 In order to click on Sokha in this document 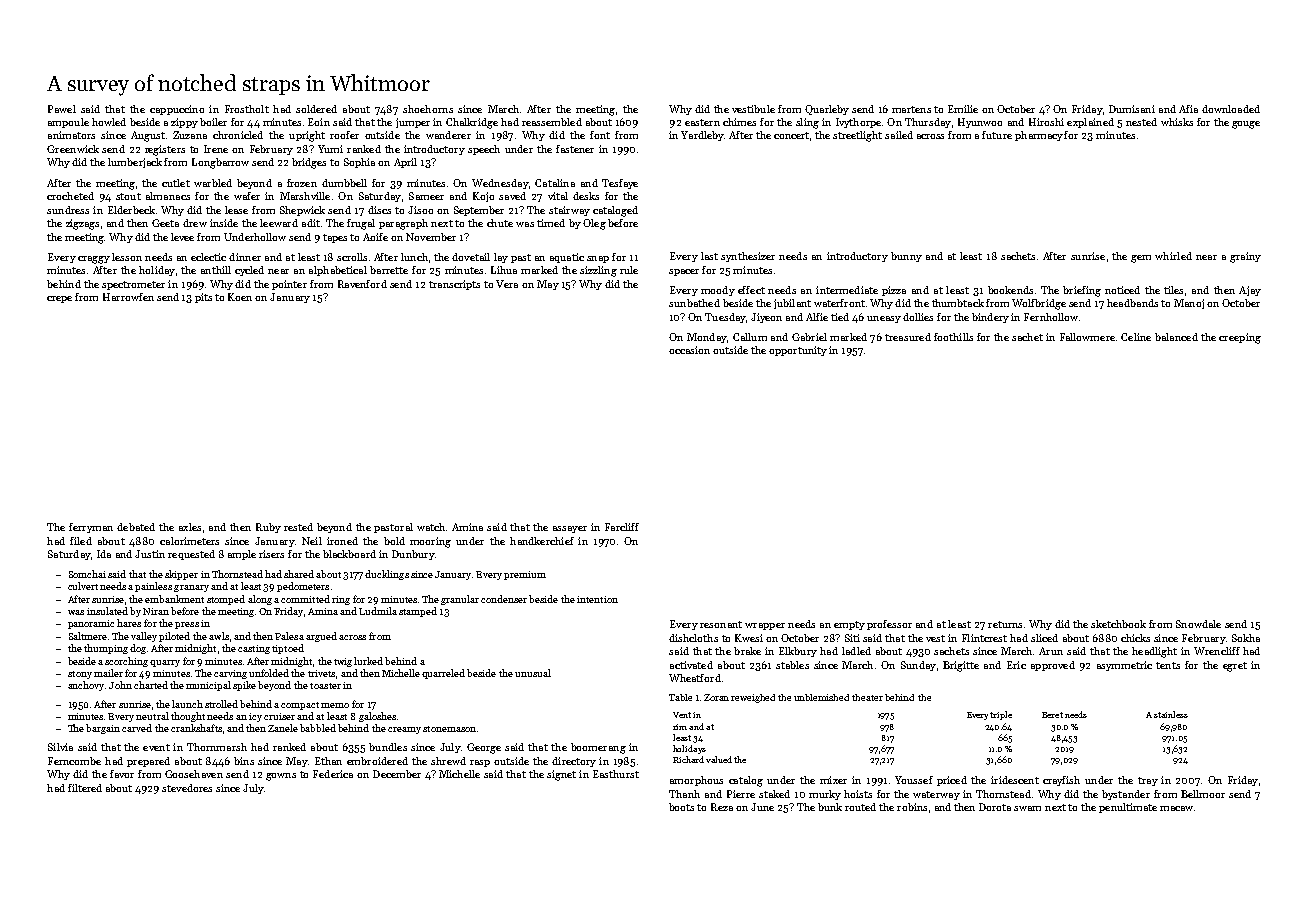, I will do `click(1246, 638)`.
